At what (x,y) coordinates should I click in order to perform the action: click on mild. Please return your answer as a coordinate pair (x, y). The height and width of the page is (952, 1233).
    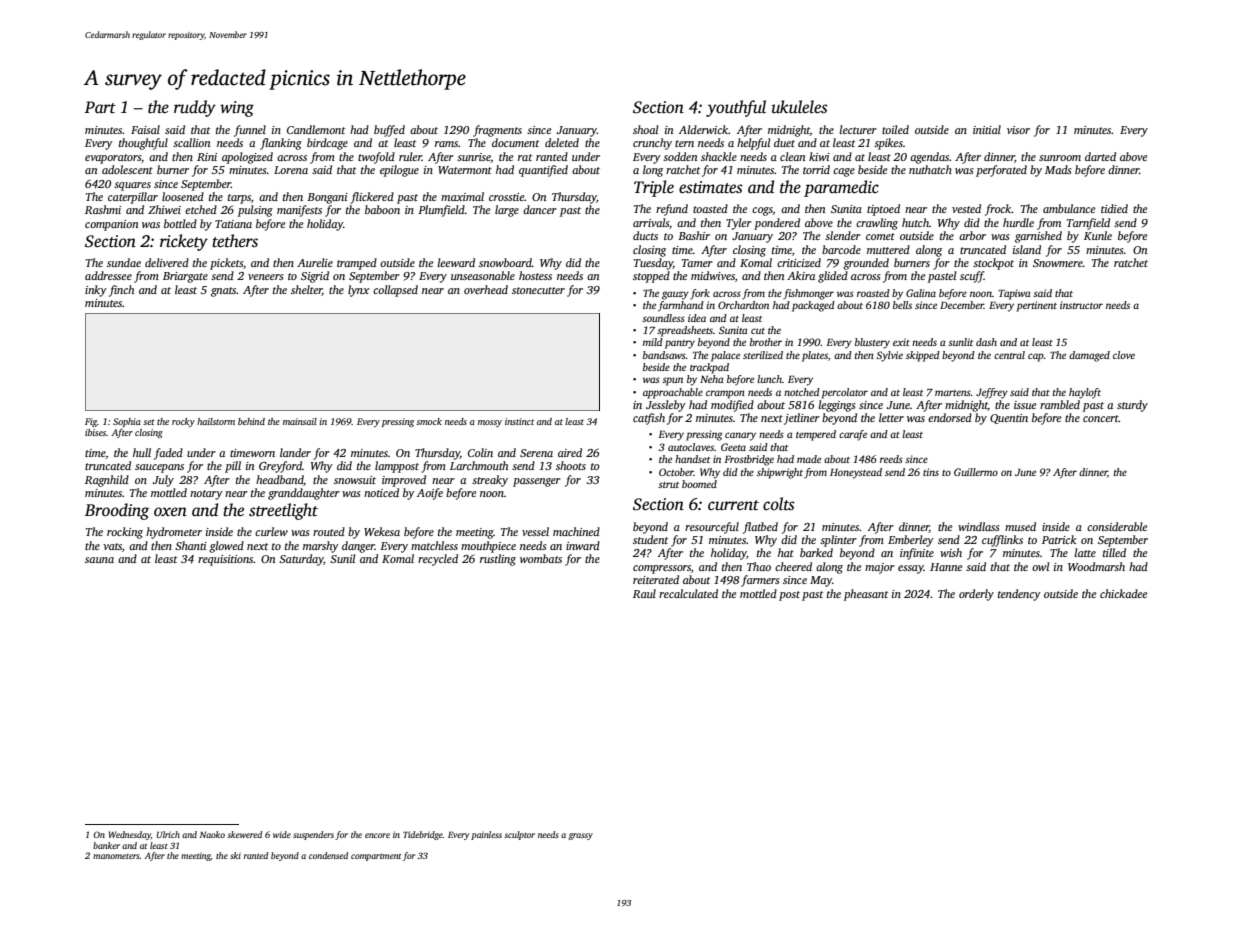
    Looking at the image, I should click on (653, 342).
